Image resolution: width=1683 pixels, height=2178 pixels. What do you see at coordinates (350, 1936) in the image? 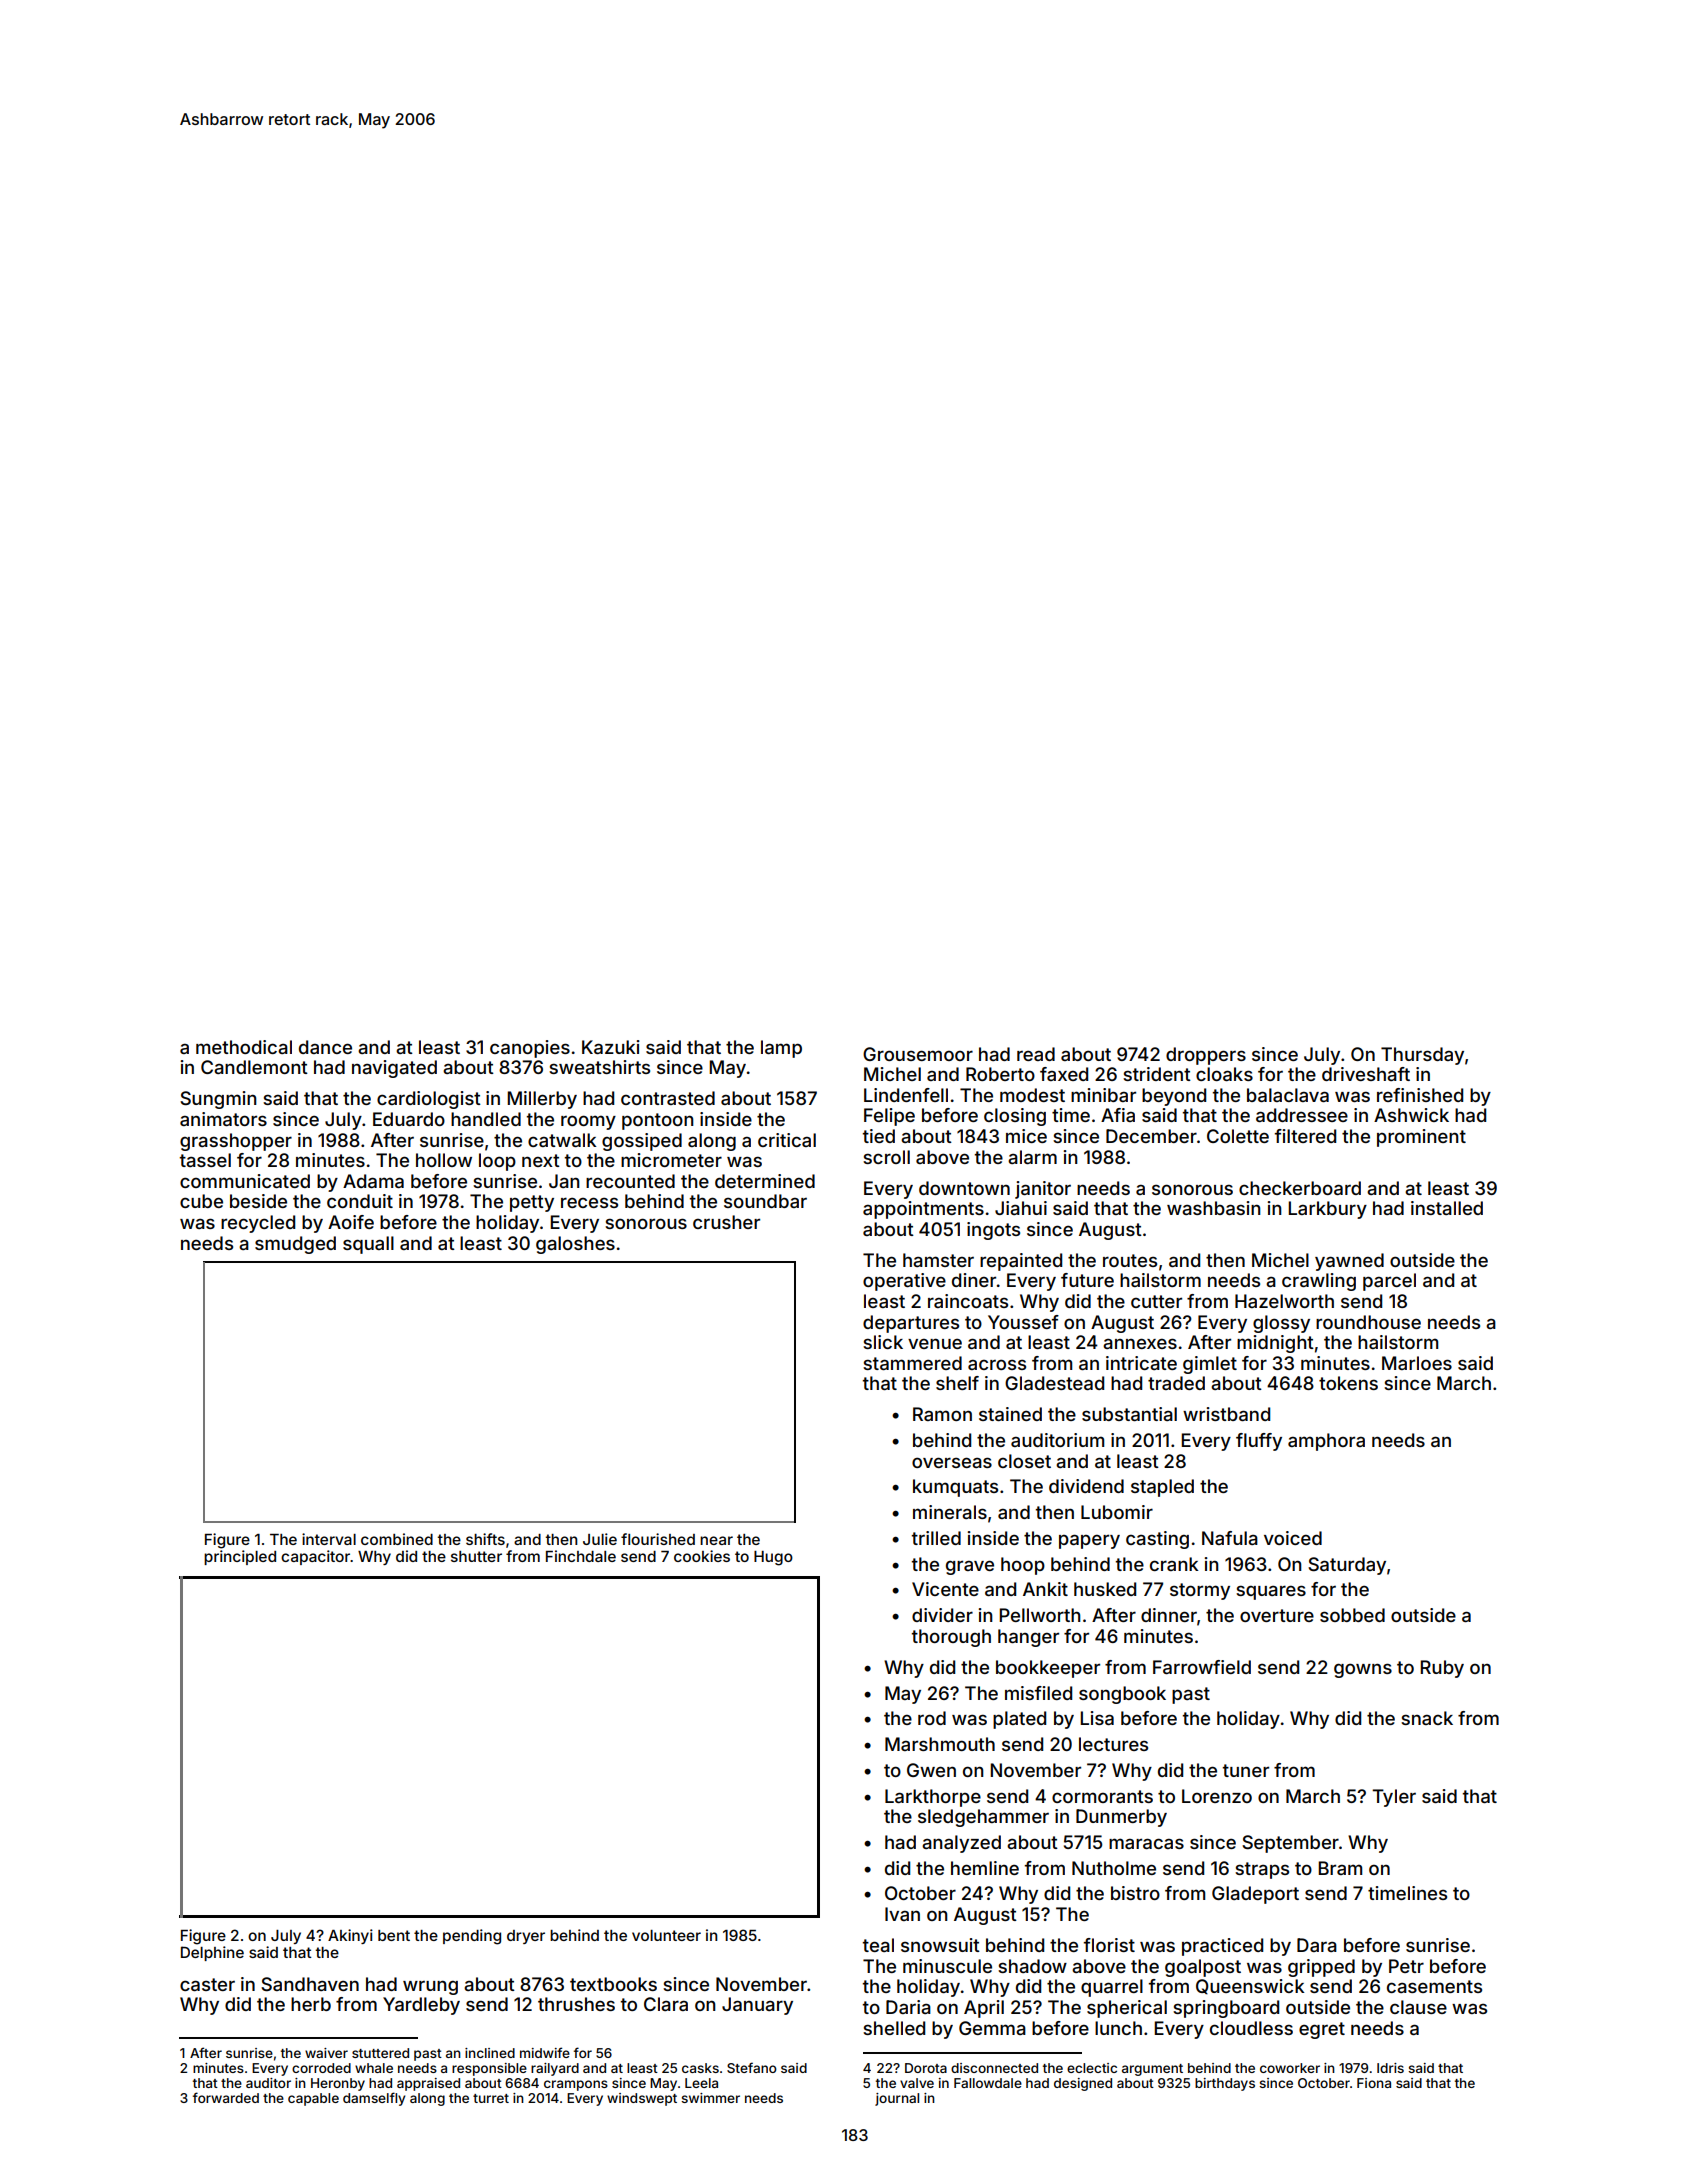
I see `Akinyi` at bounding box center [350, 1936].
